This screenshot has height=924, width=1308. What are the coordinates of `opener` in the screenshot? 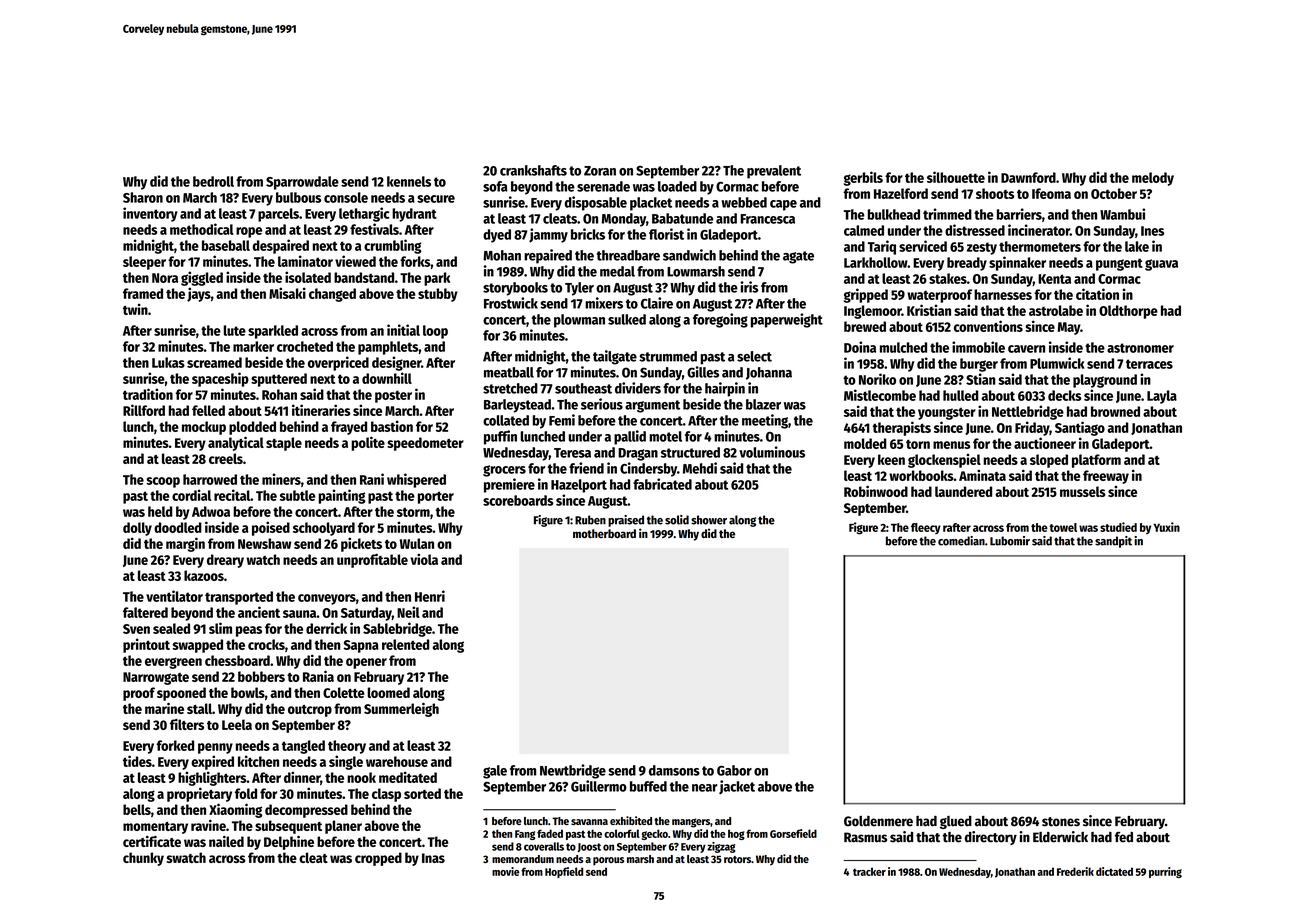 It's located at (366, 663).
